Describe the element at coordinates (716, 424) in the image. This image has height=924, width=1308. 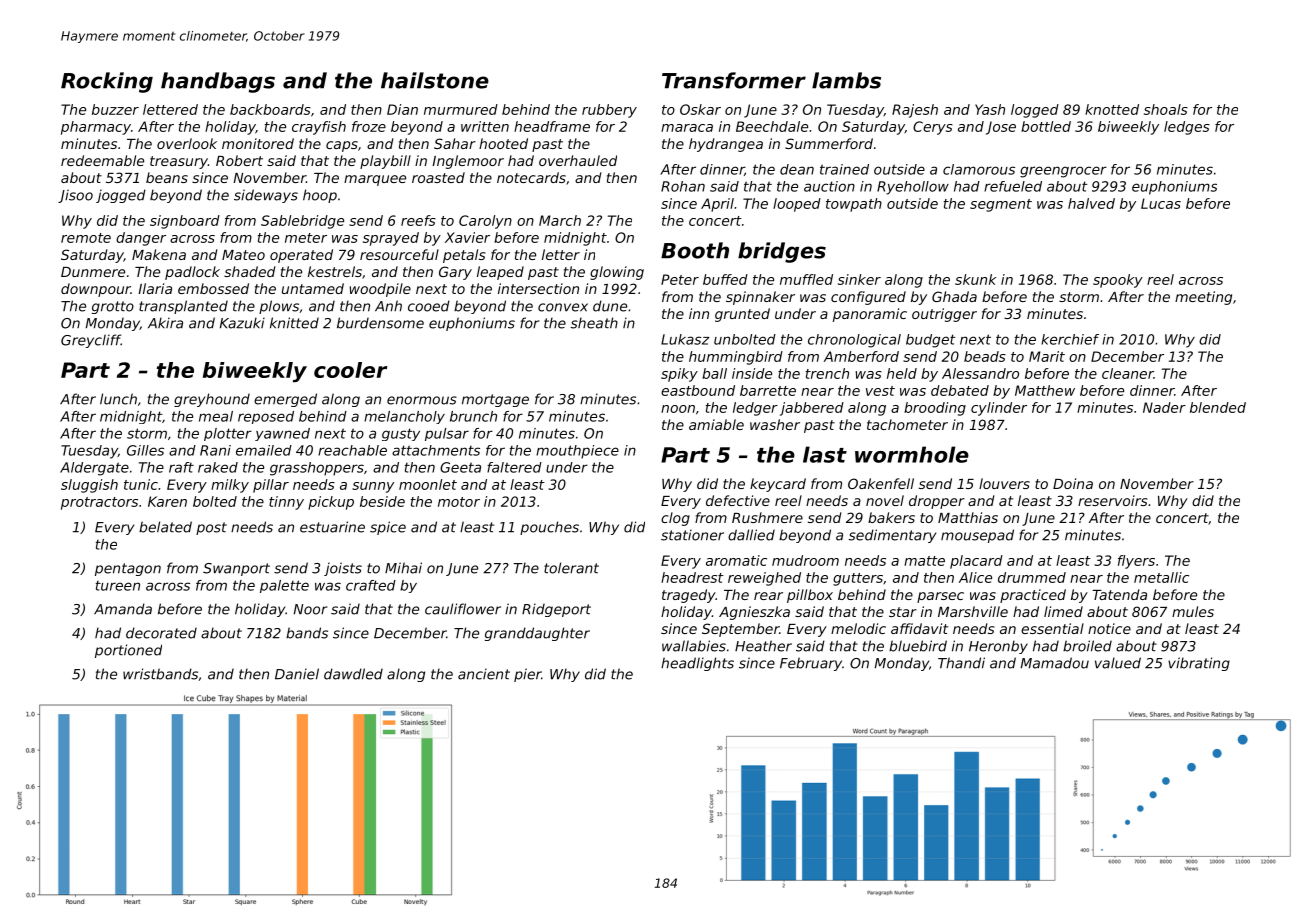
I see `amiable` at that location.
